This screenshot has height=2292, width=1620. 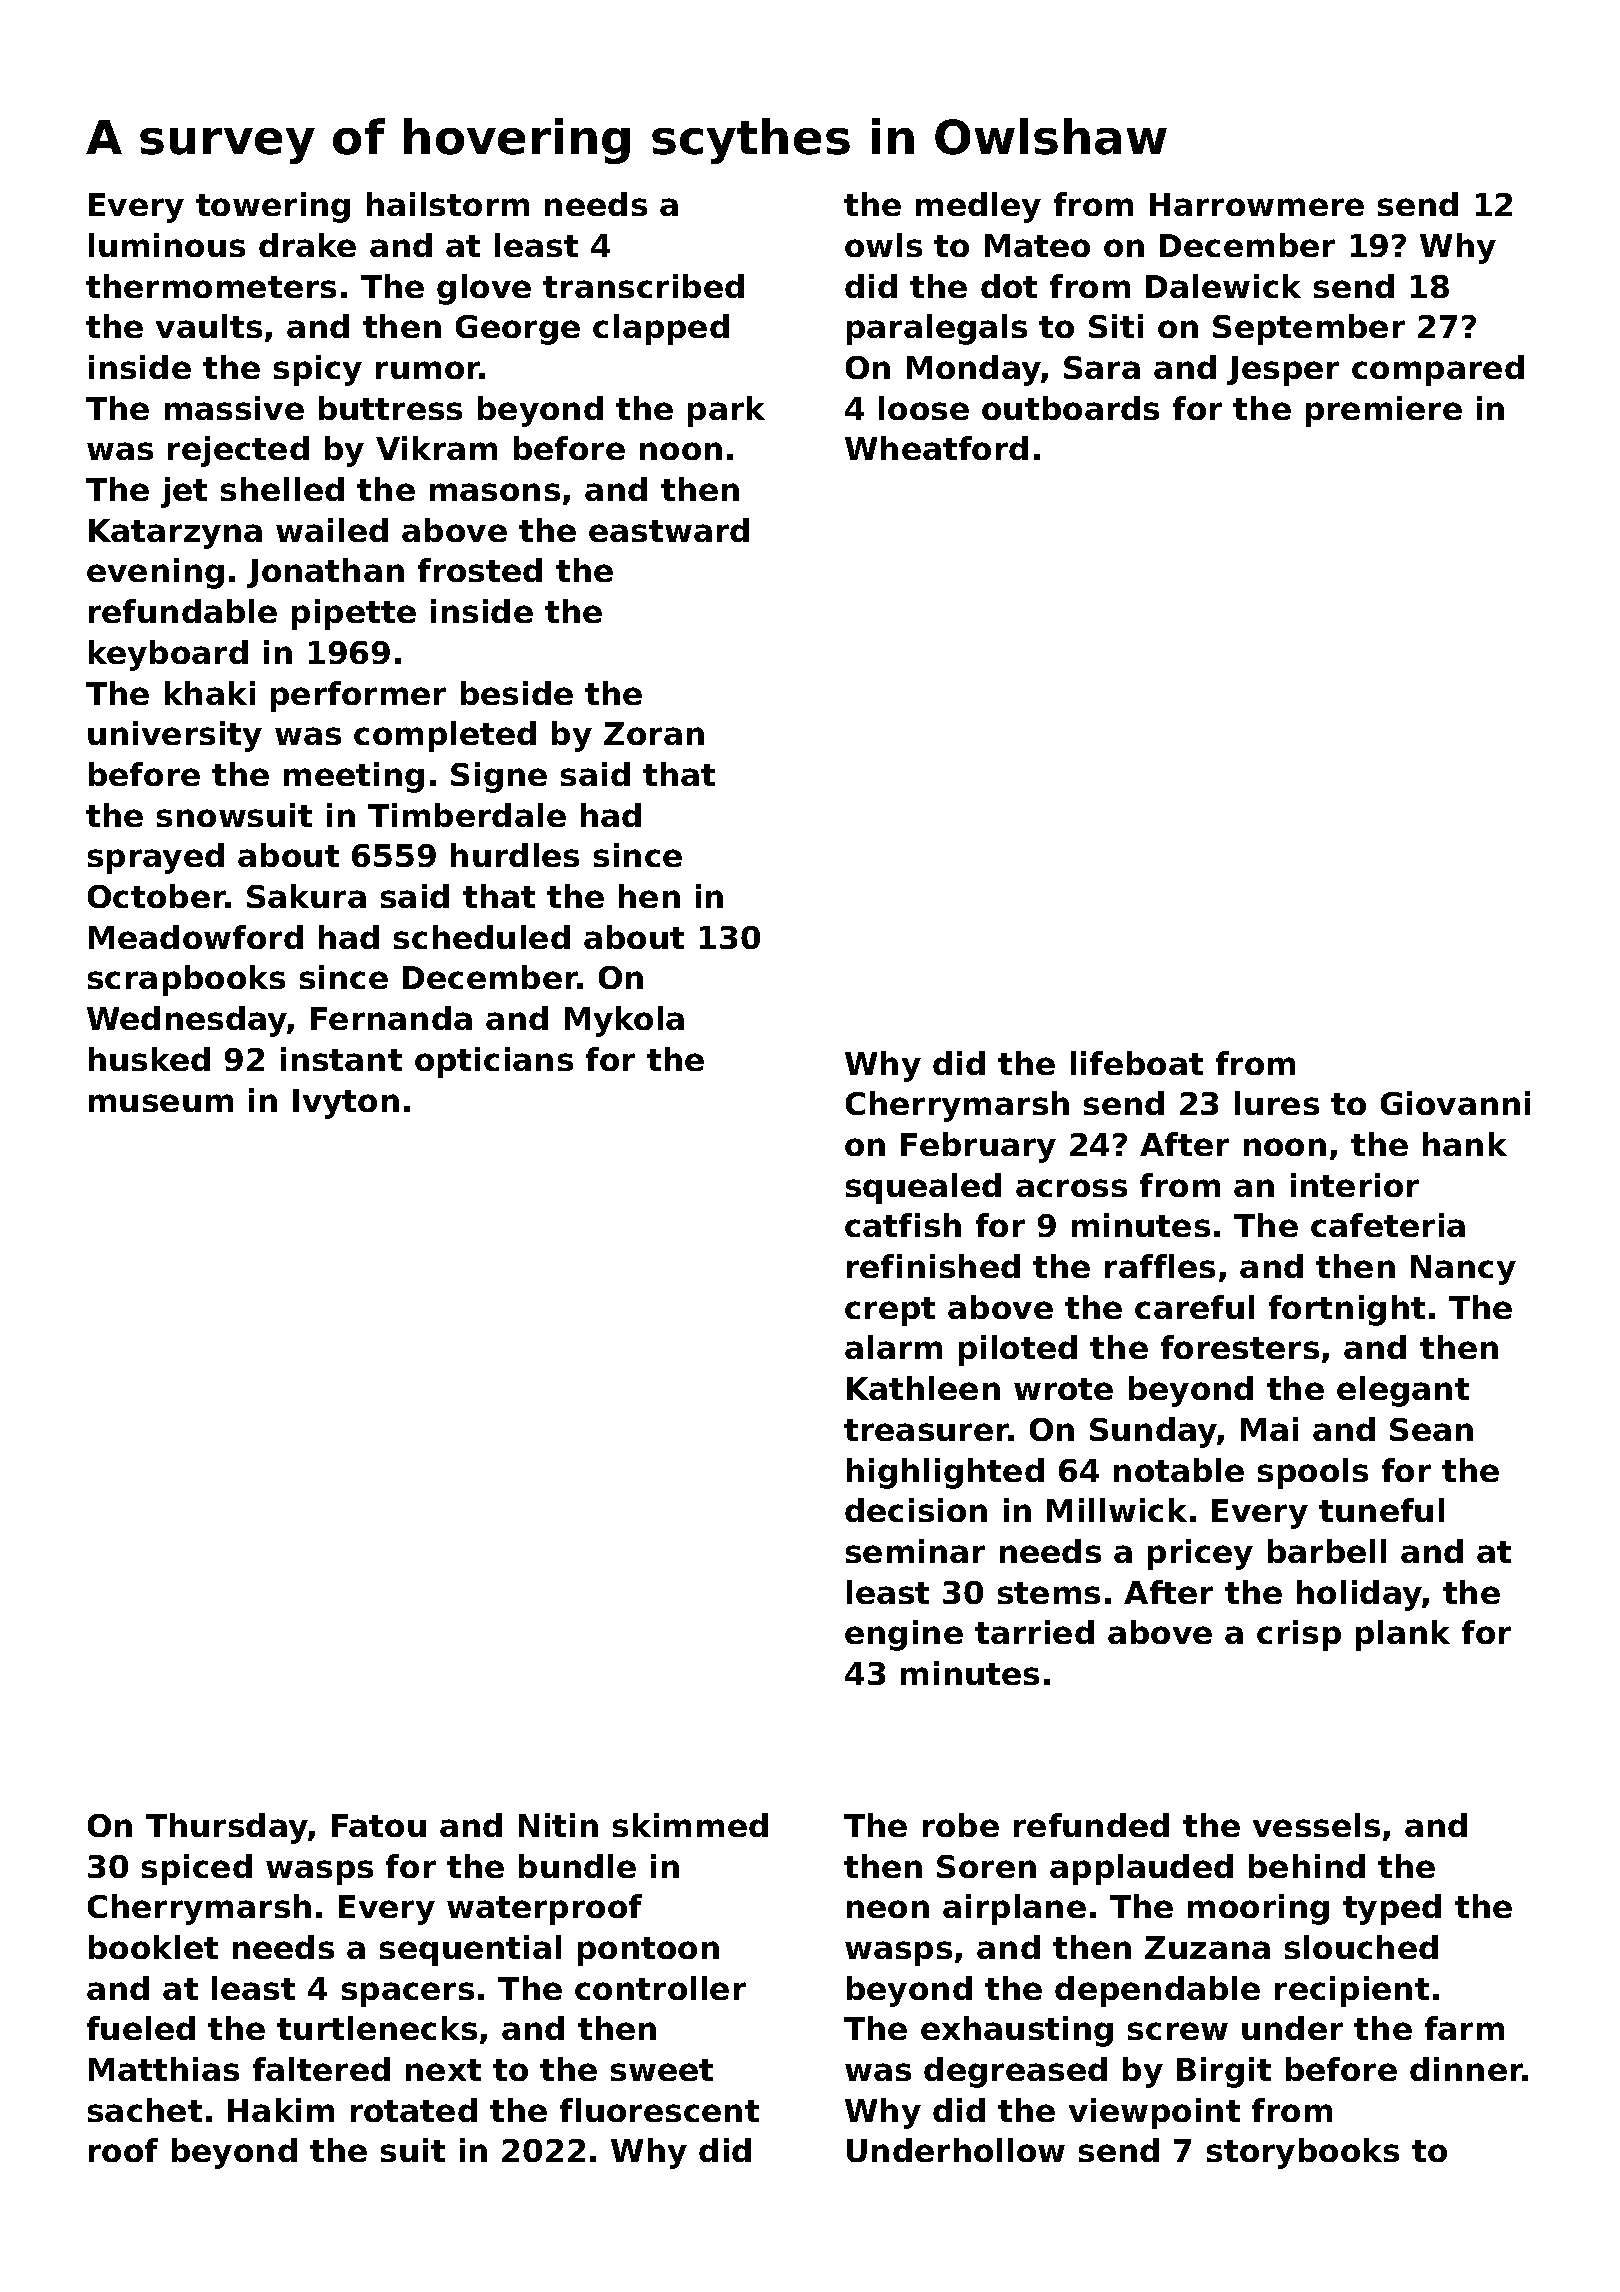 I want to click on viewpoint, so click(x=1154, y=2113).
